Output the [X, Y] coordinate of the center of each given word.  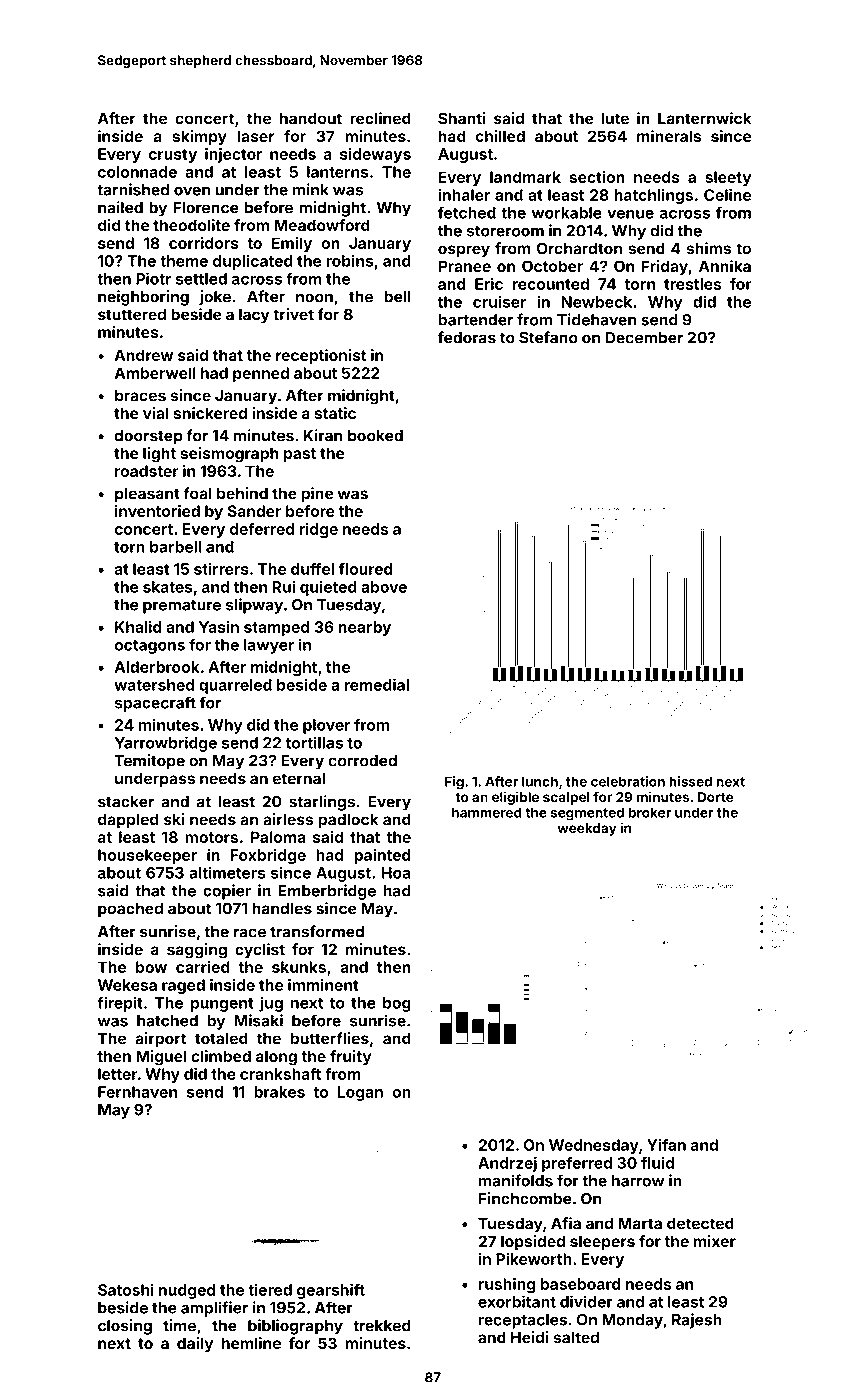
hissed [690, 781]
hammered [487, 812]
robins [349, 260]
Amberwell [155, 373]
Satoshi [126, 1289]
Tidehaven [596, 319]
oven [192, 191]
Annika [725, 266]
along [276, 1058]
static [335, 413]
